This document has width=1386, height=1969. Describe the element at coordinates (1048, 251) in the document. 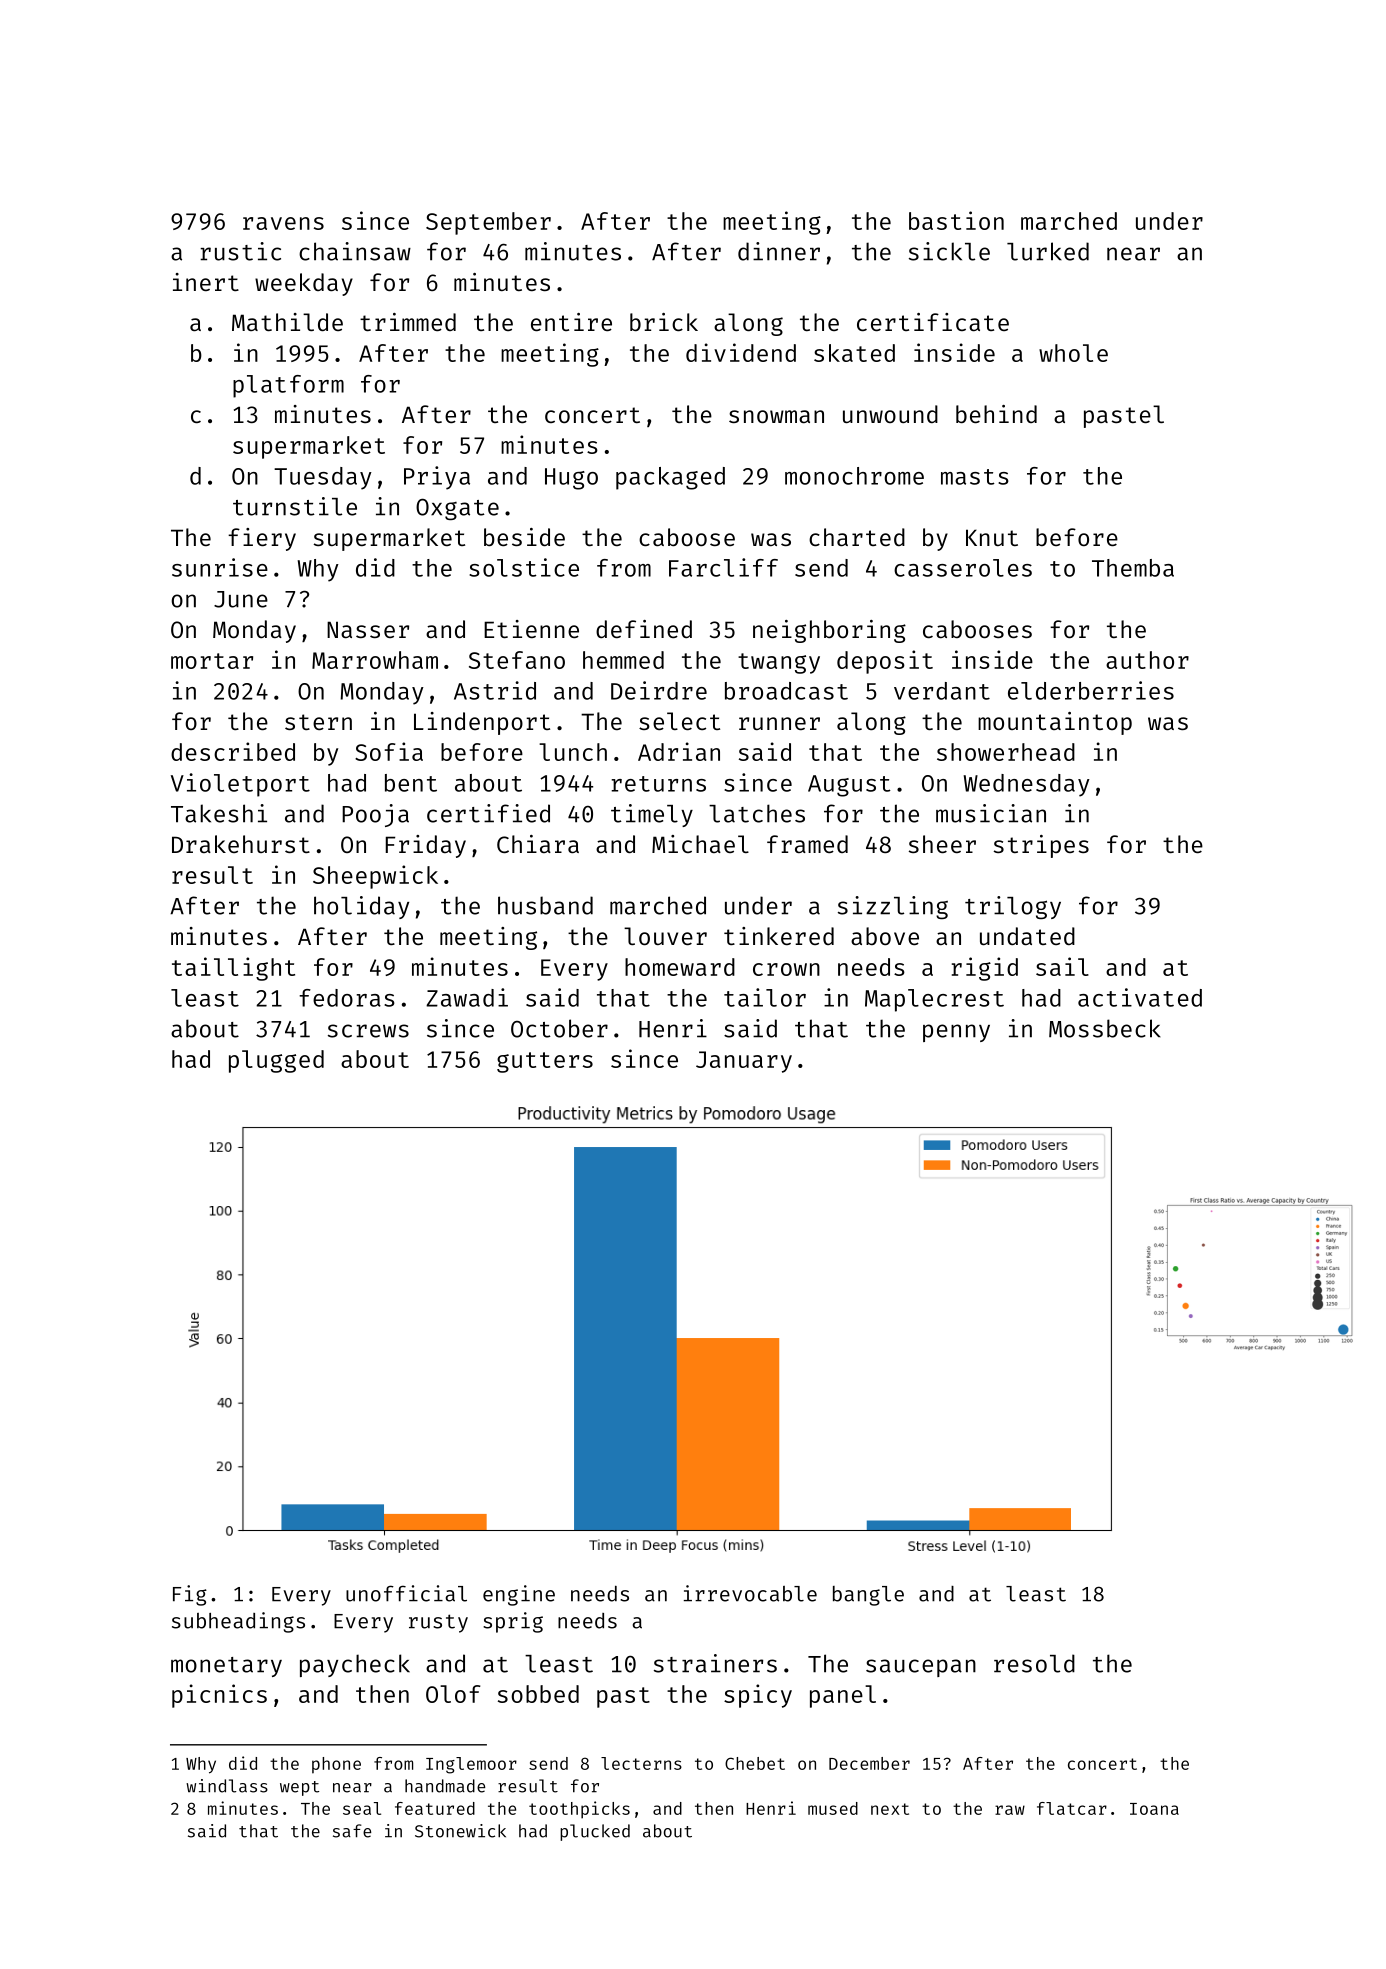

I see `lurked` at that location.
